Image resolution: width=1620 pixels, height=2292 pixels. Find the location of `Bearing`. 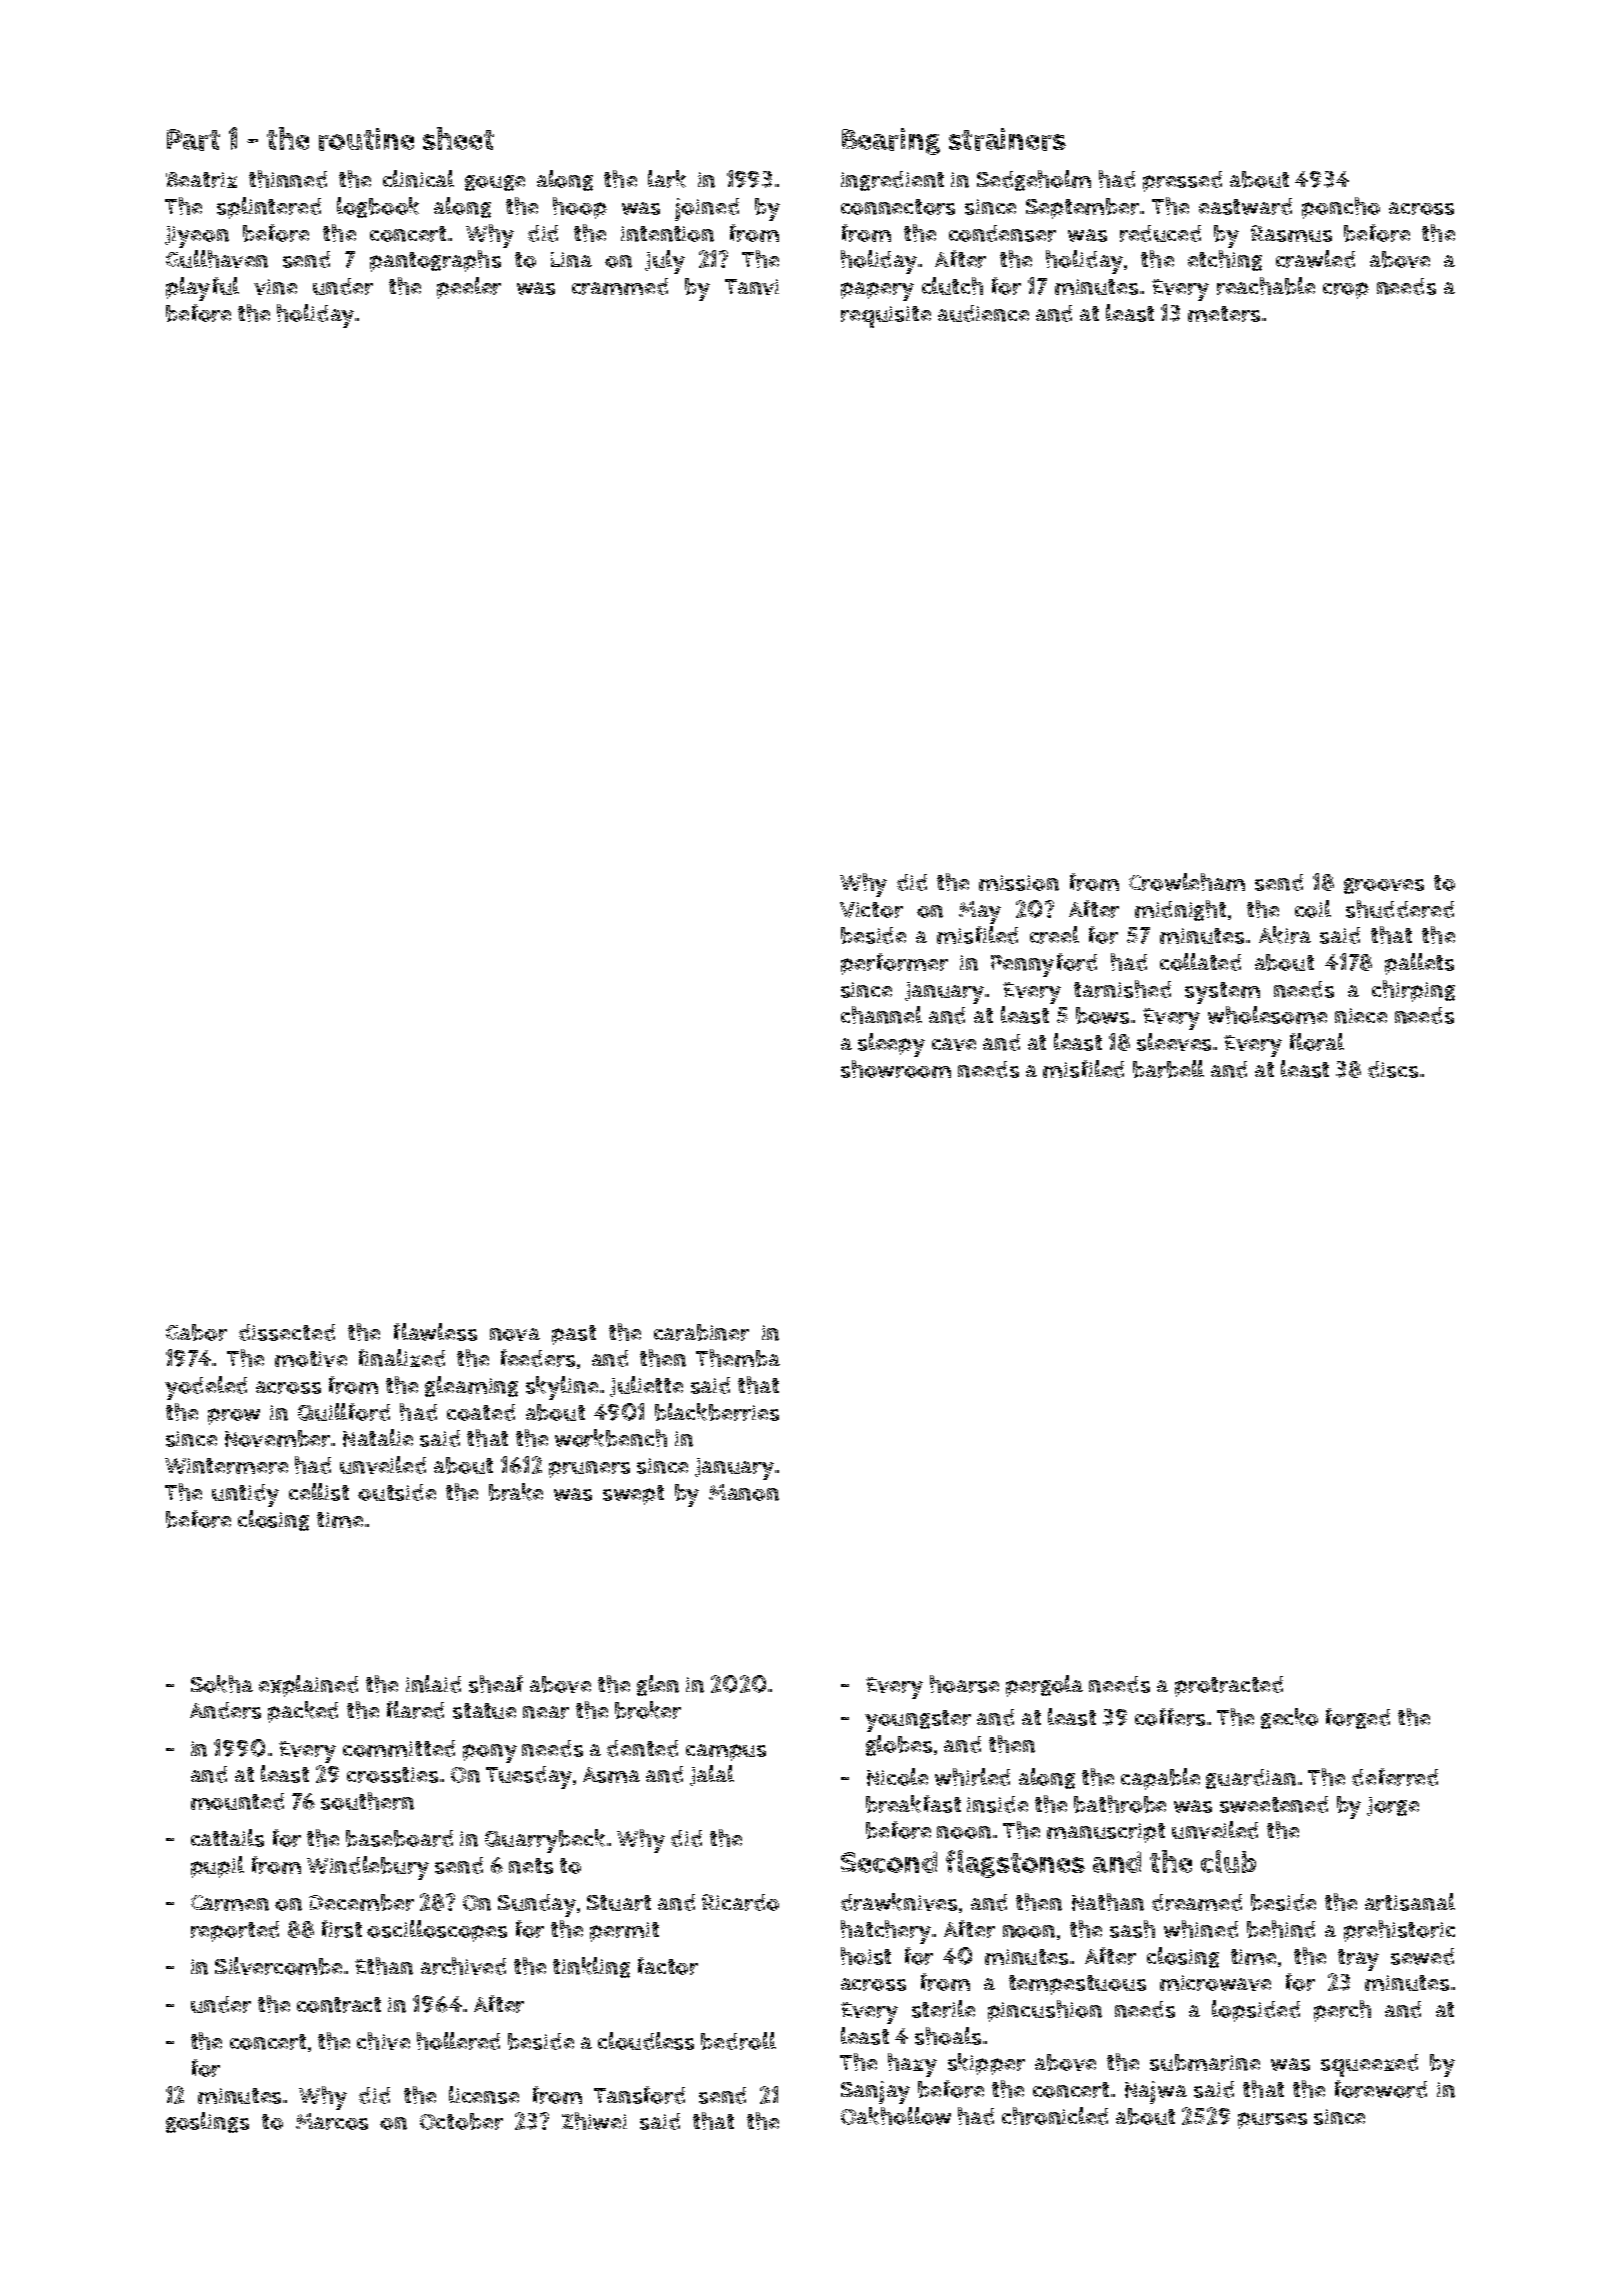

Bearing is located at coordinates (891, 141).
